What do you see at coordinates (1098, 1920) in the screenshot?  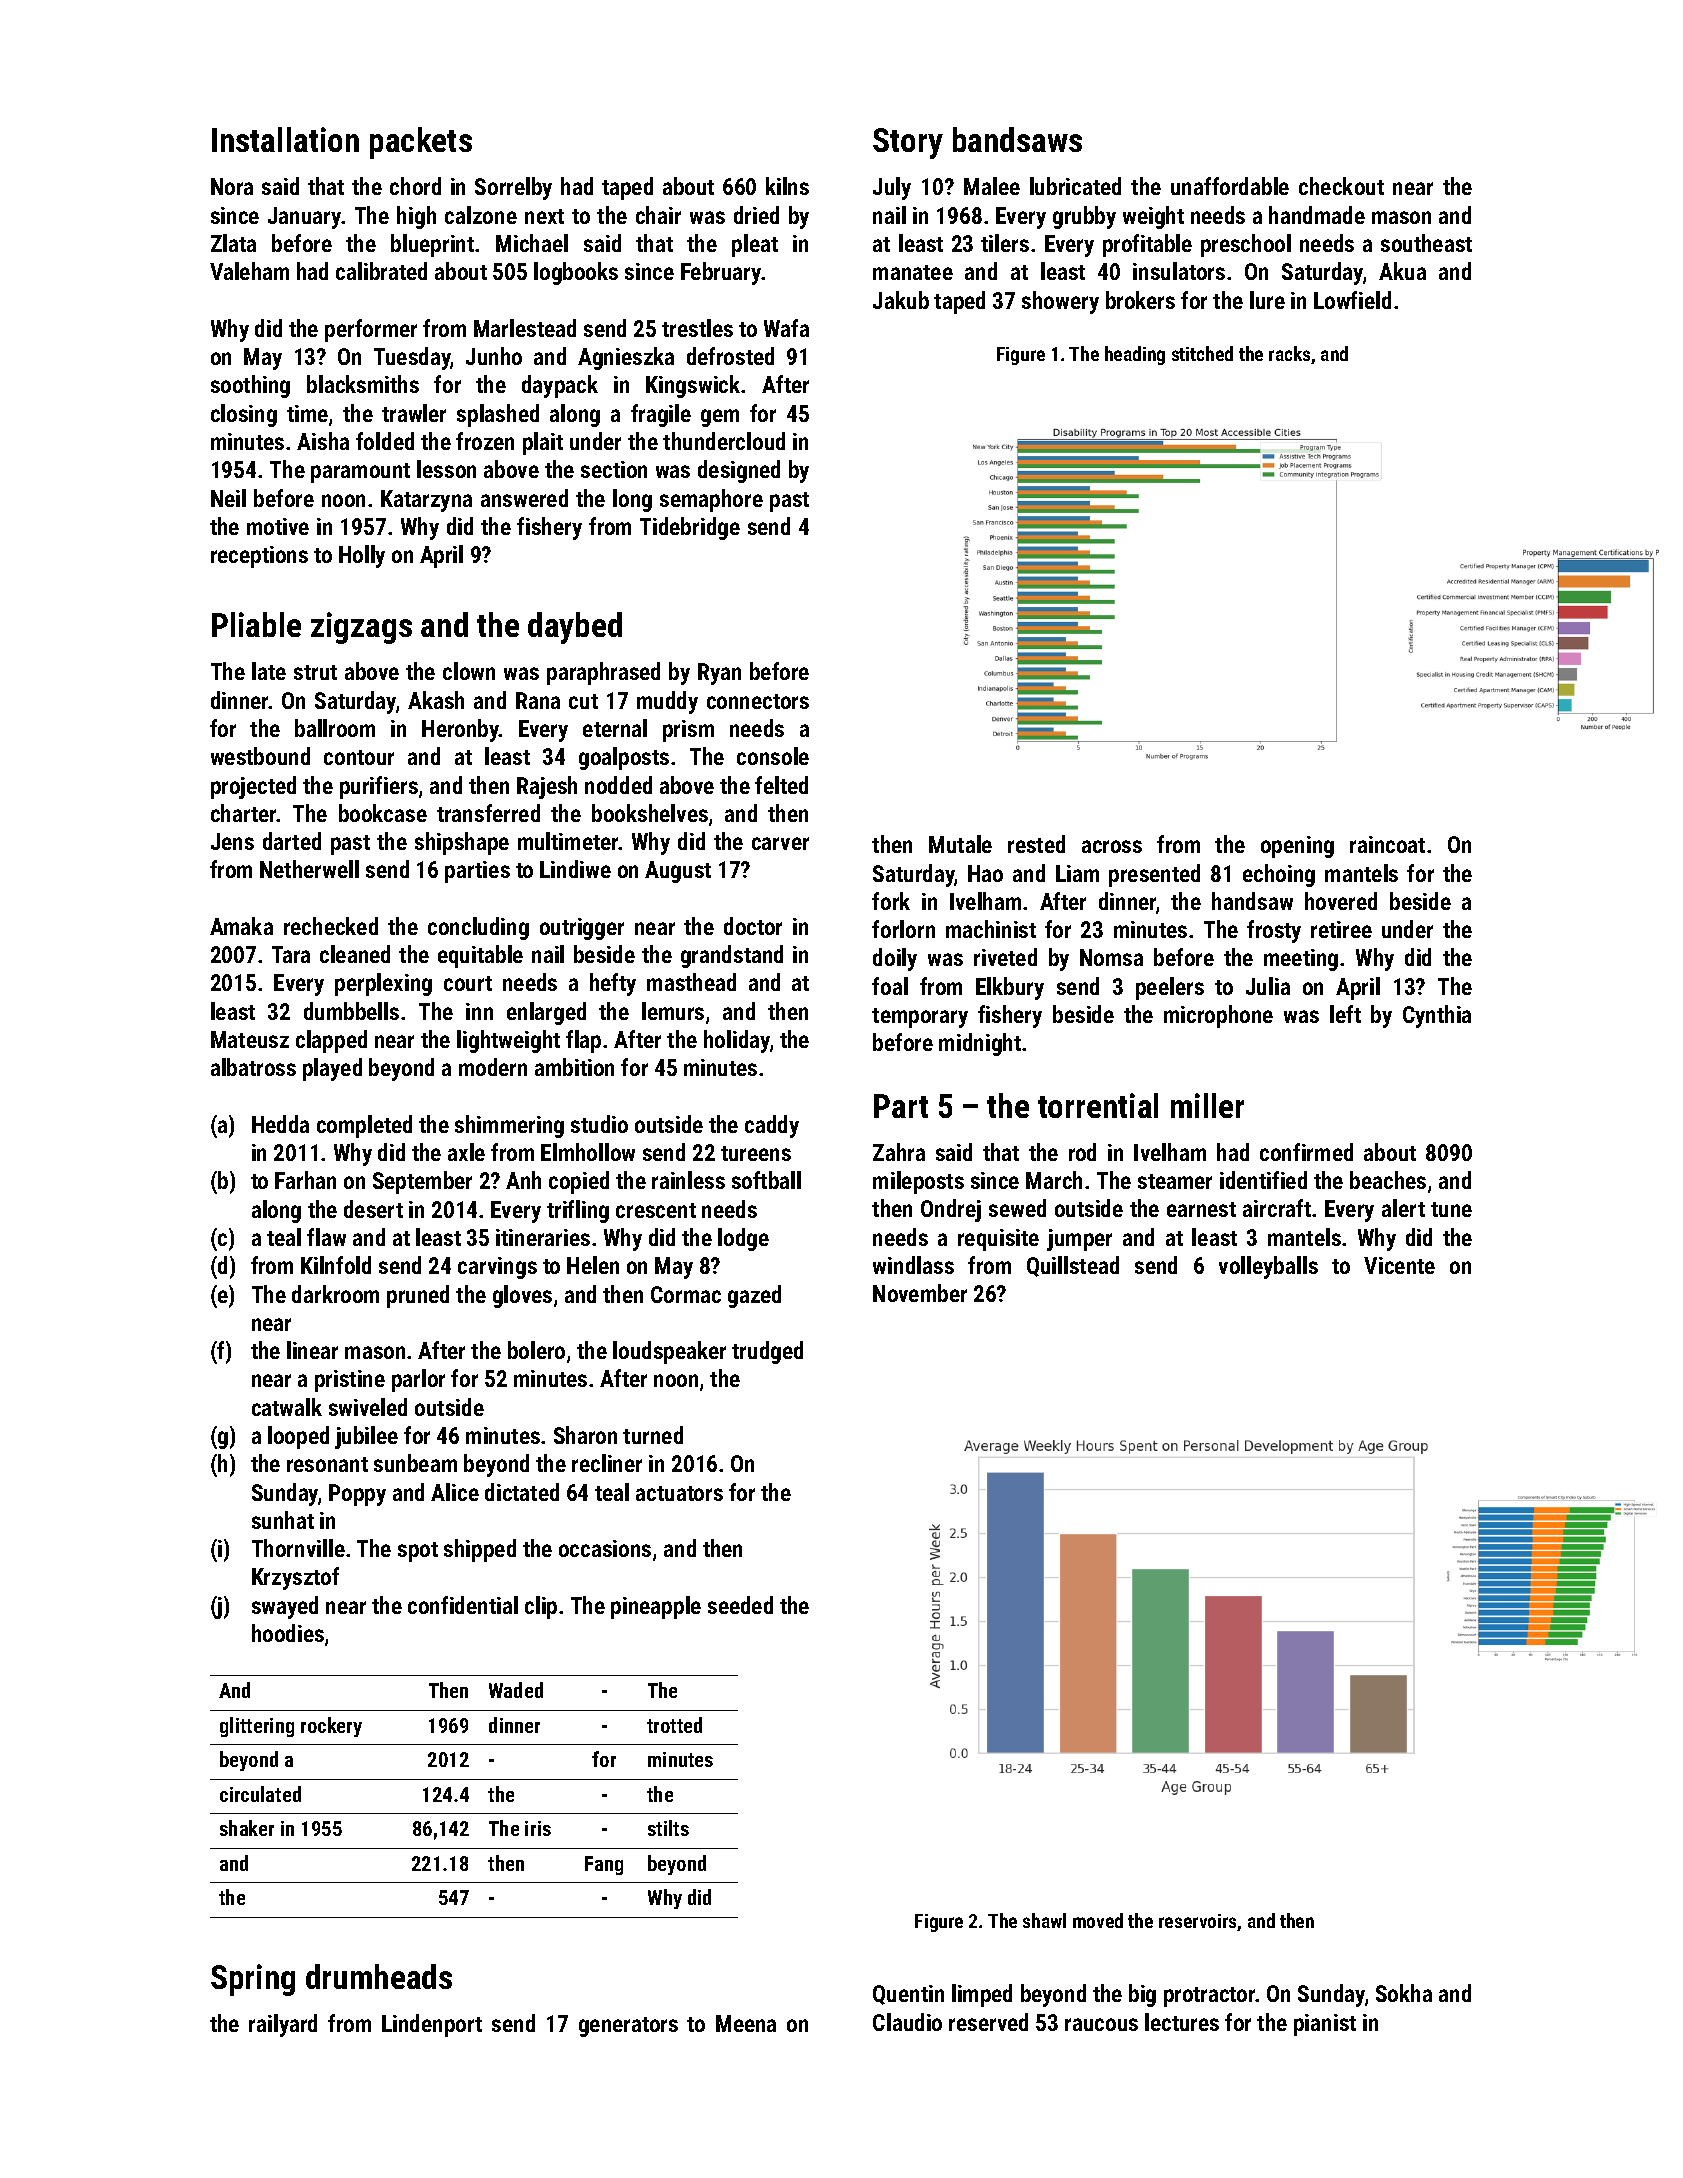 I see `moved` at bounding box center [1098, 1920].
